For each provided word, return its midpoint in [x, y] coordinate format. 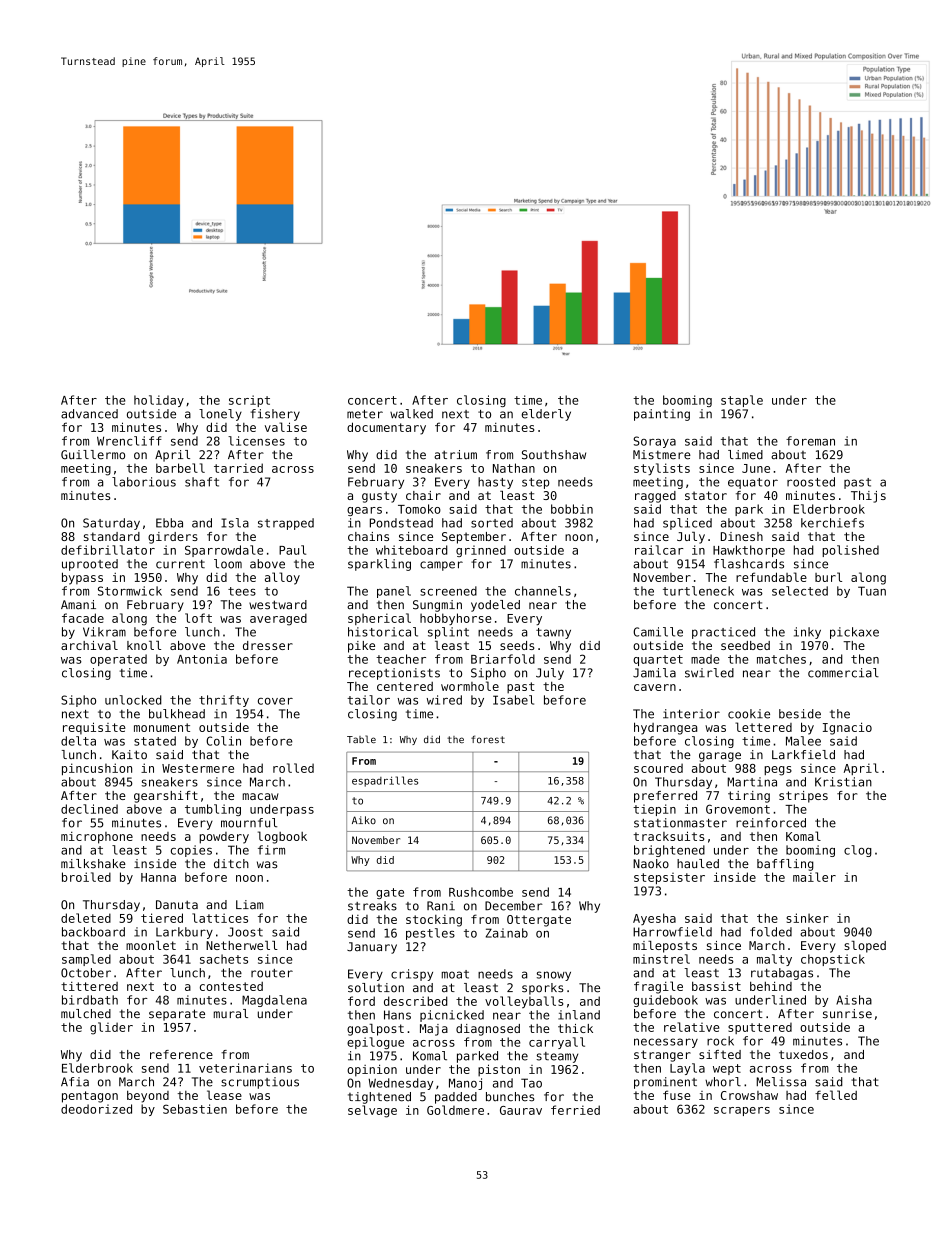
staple [742, 401]
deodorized [96, 1109]
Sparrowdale [224, 551]
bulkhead [177, 714]
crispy [412, 975]
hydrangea [665, 728]
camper [441, 566]
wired [444, 700]
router [272, 973]
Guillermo [93, 455]
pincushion [97, 769]
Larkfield [803, 755]
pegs [778, 771]
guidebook [665, 1001]
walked [411, 414]
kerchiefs [832, 523]
